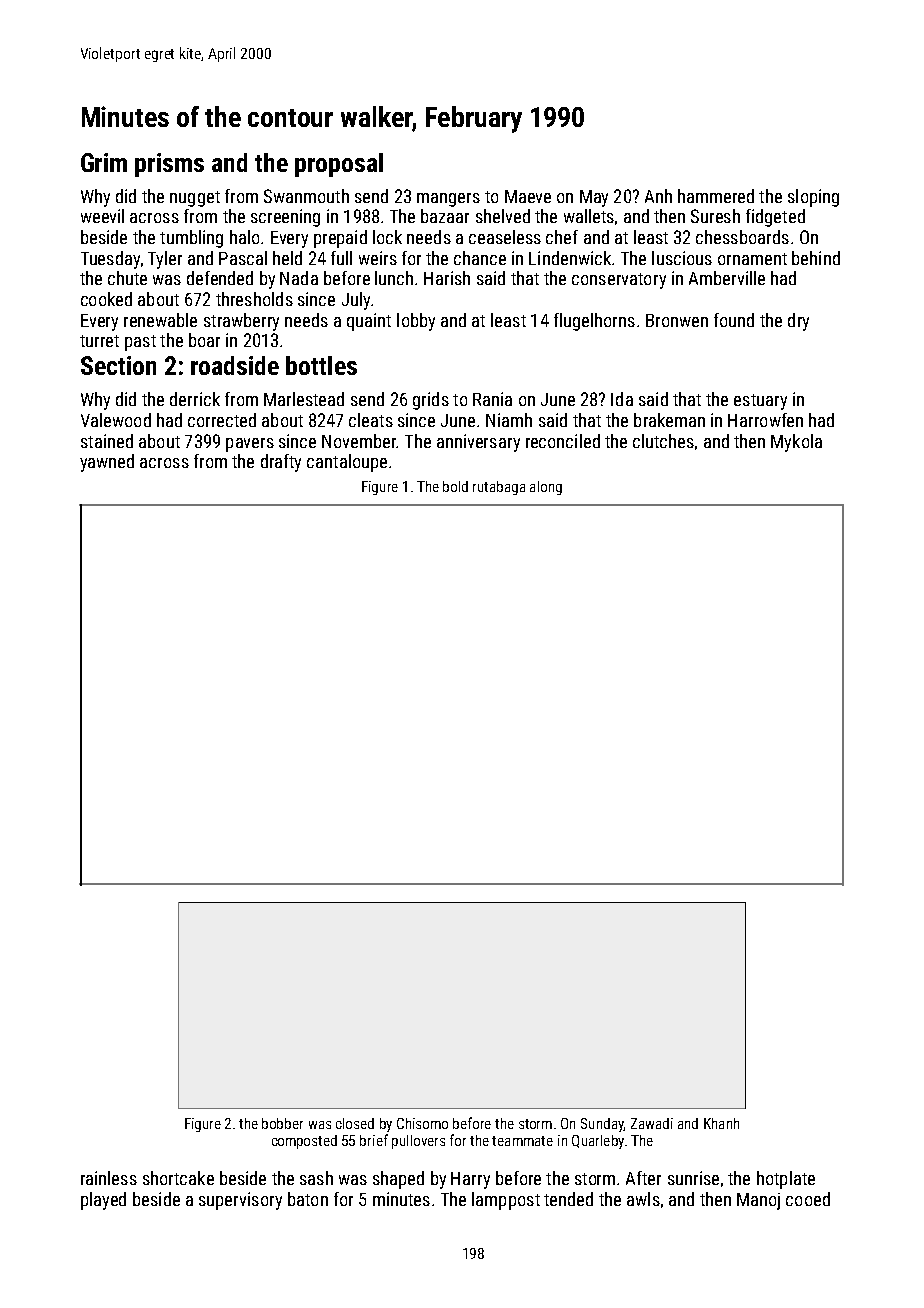  What do you see at coordinates (546, 488) in the image?
I see `along` at bounding box center [546, 488].
